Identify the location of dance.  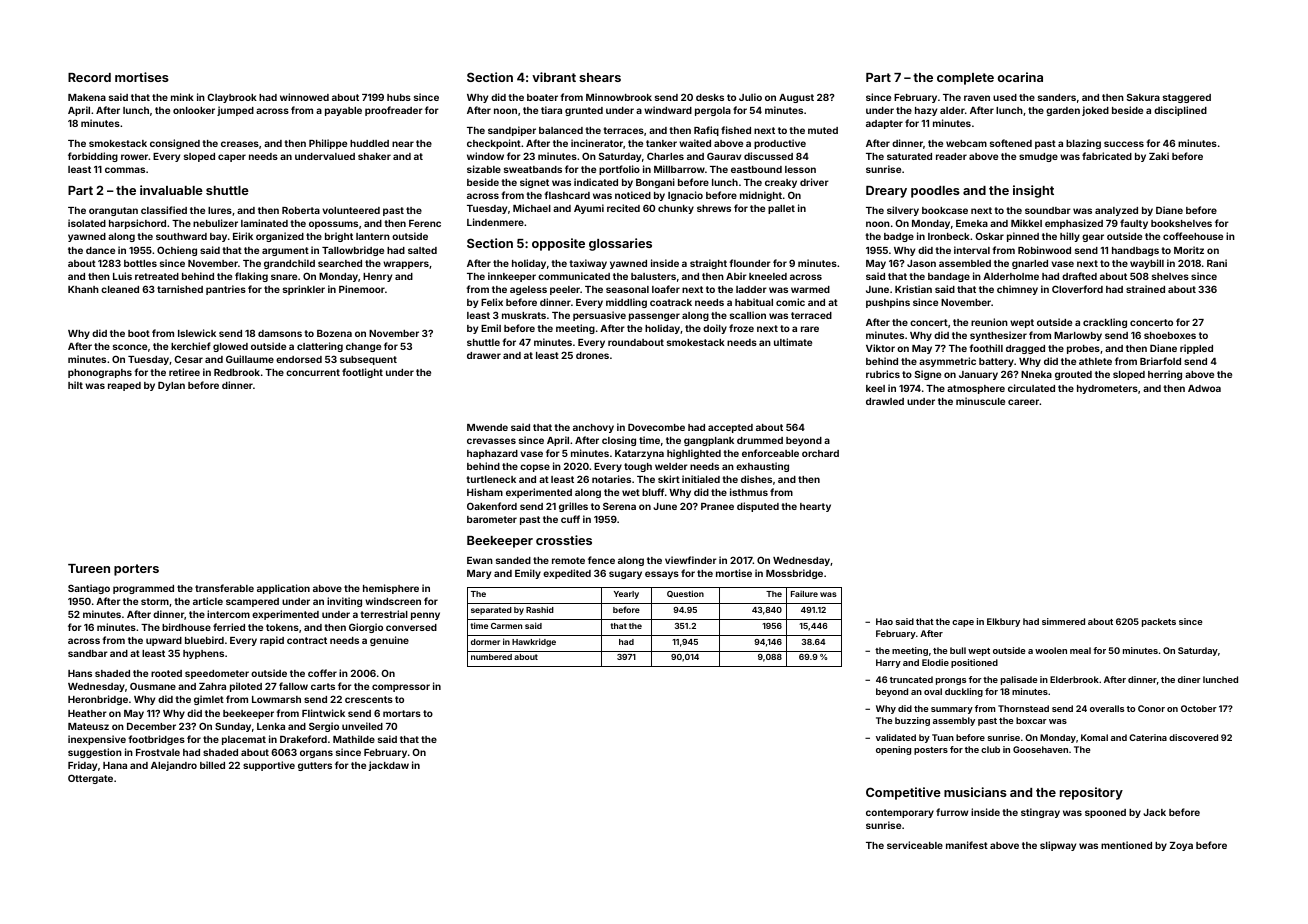
(100, 250).
